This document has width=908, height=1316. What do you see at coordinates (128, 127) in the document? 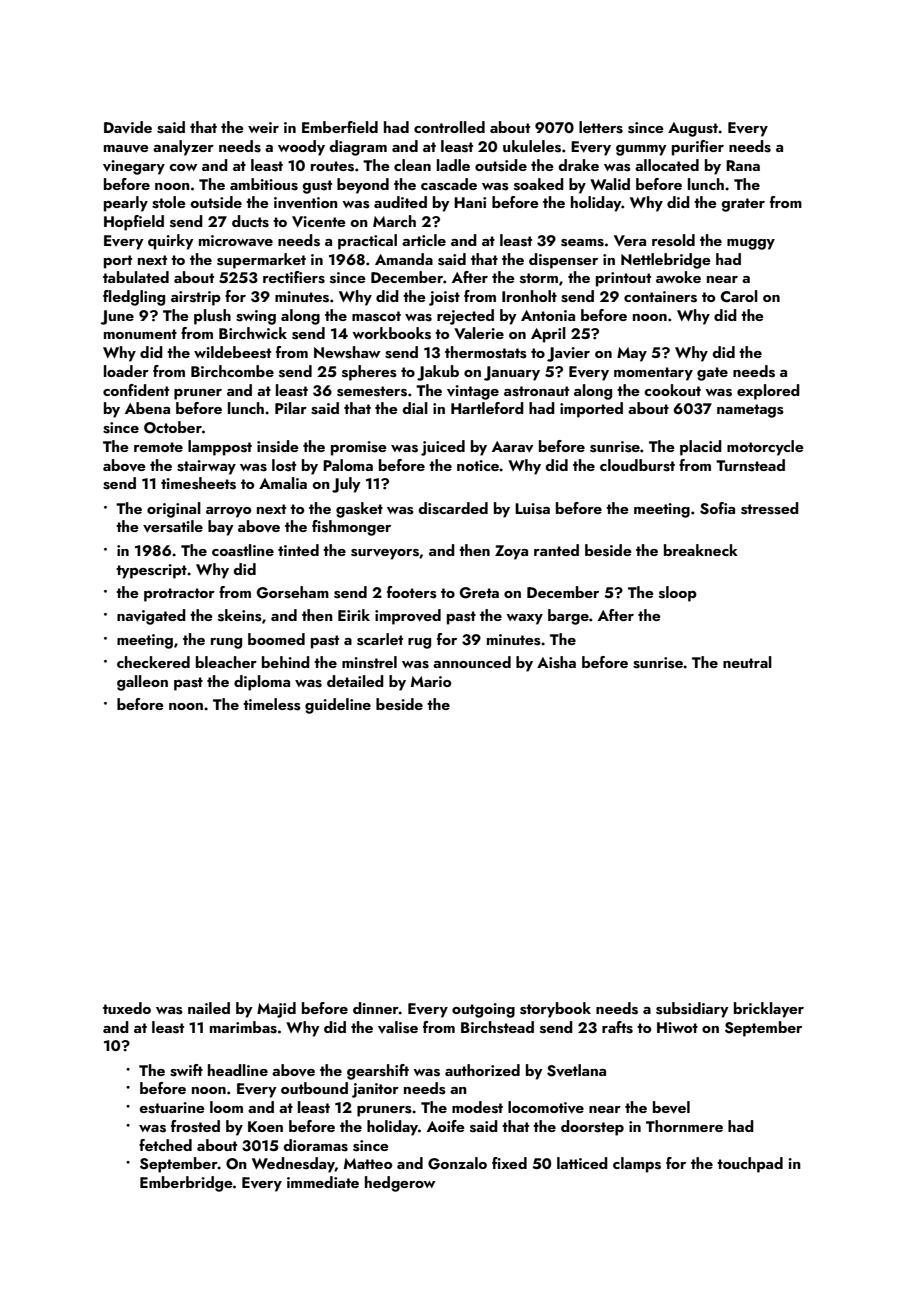
I see `Davide` at bounding box center [128, 127].
